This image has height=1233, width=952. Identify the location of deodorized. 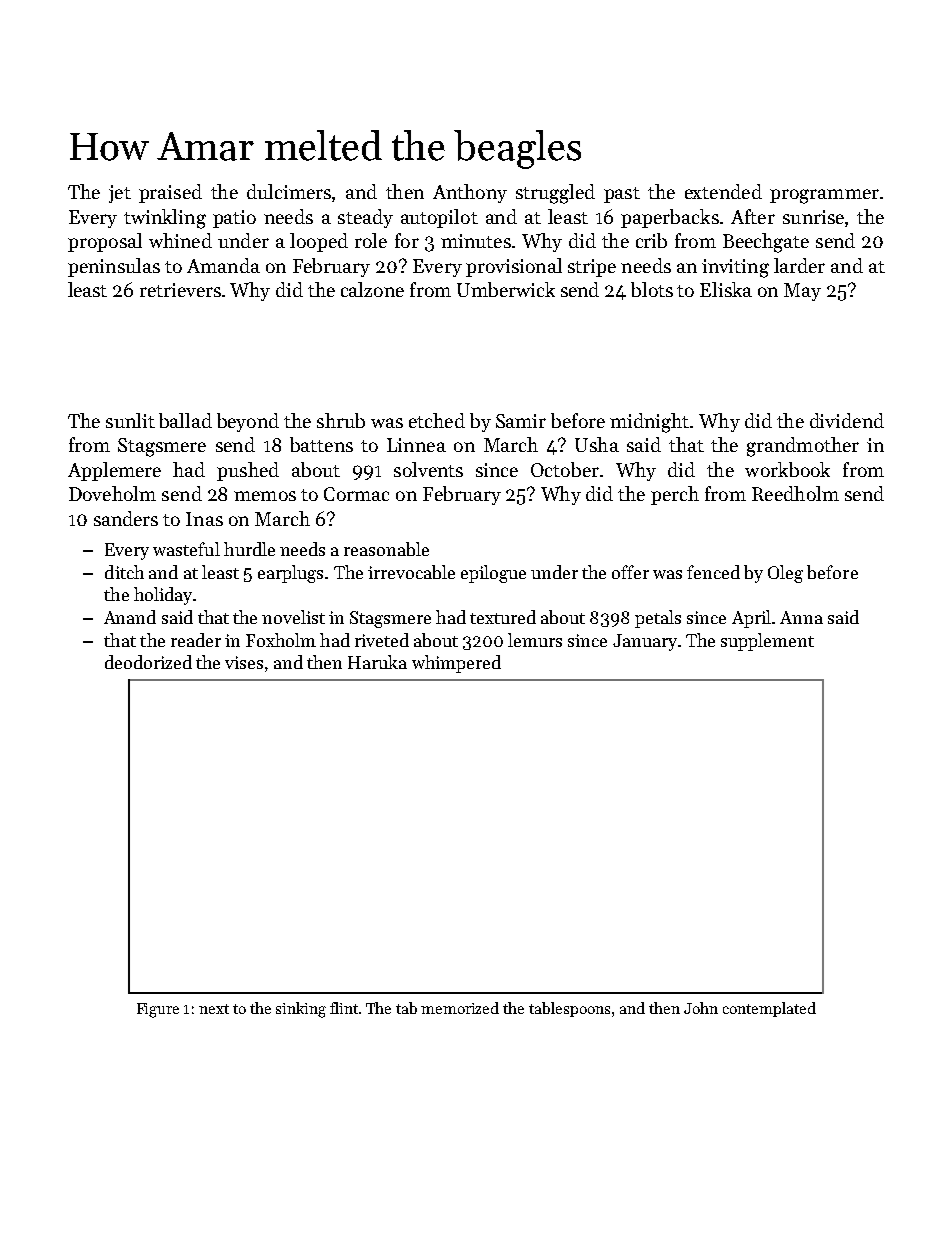
(148, 662).
